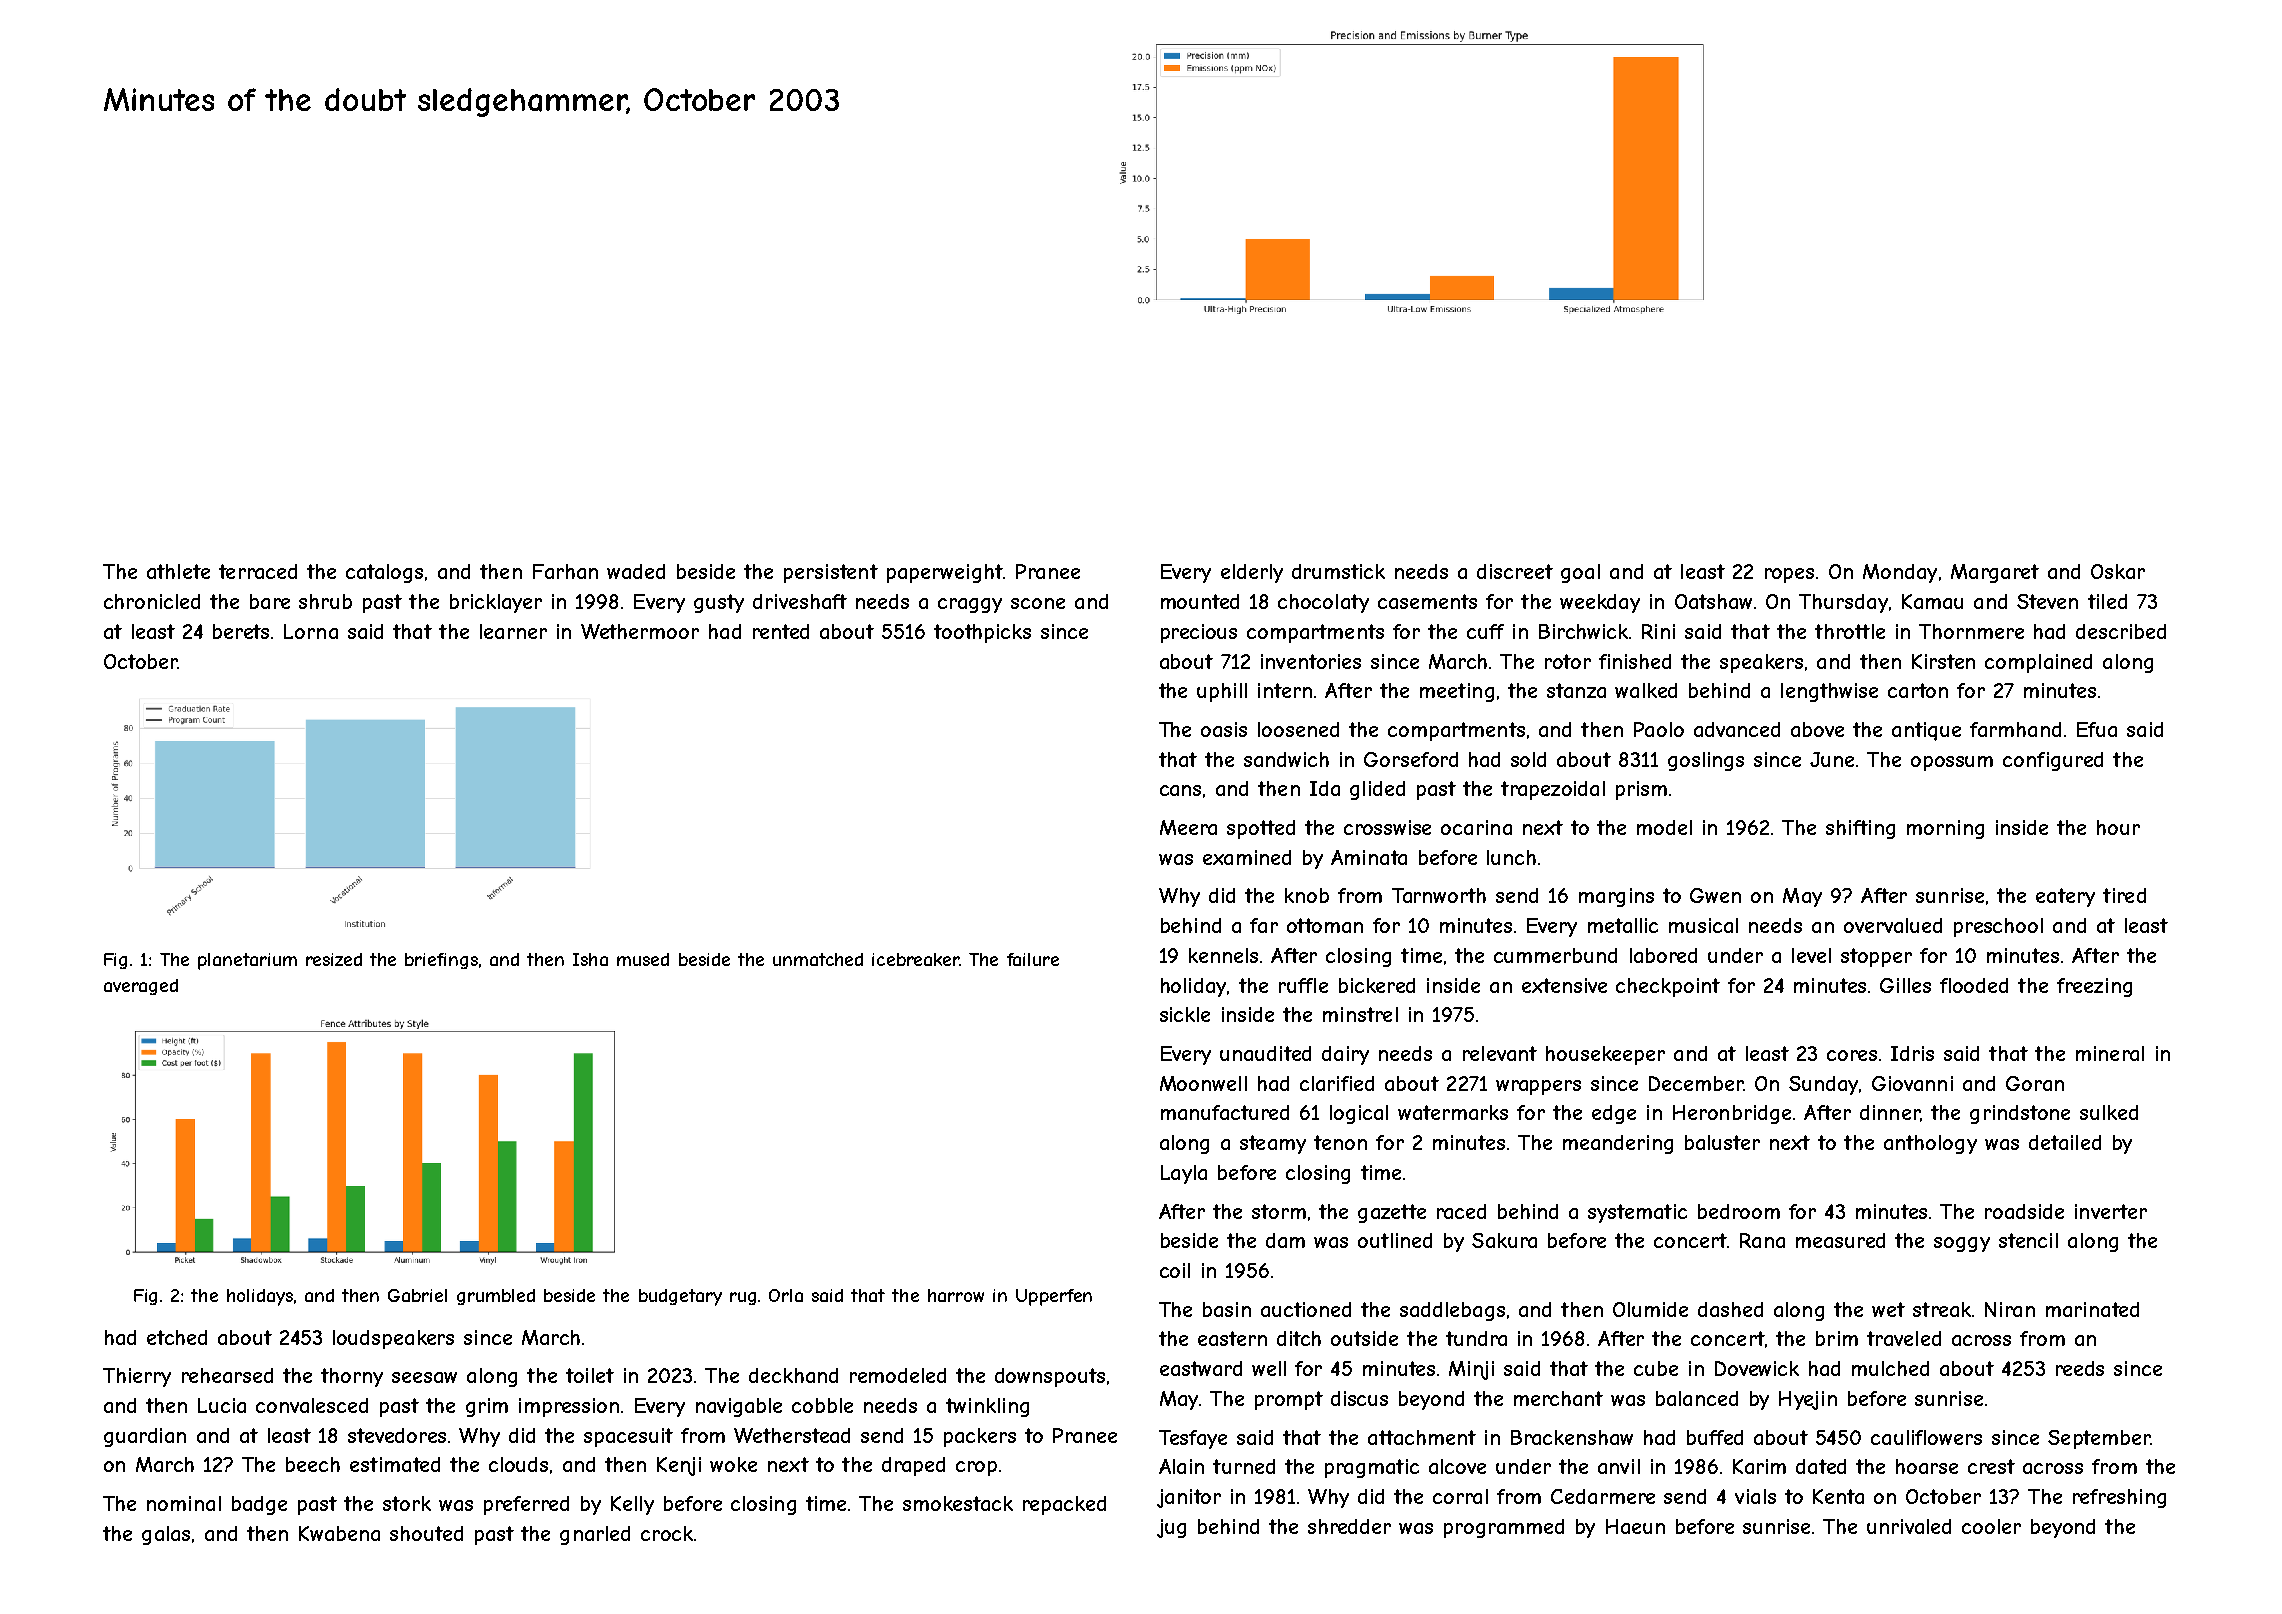 The image size is (2282, 1614). Describe the element at coordinates (178, 571) in the document. I see `athlete` at that location.
